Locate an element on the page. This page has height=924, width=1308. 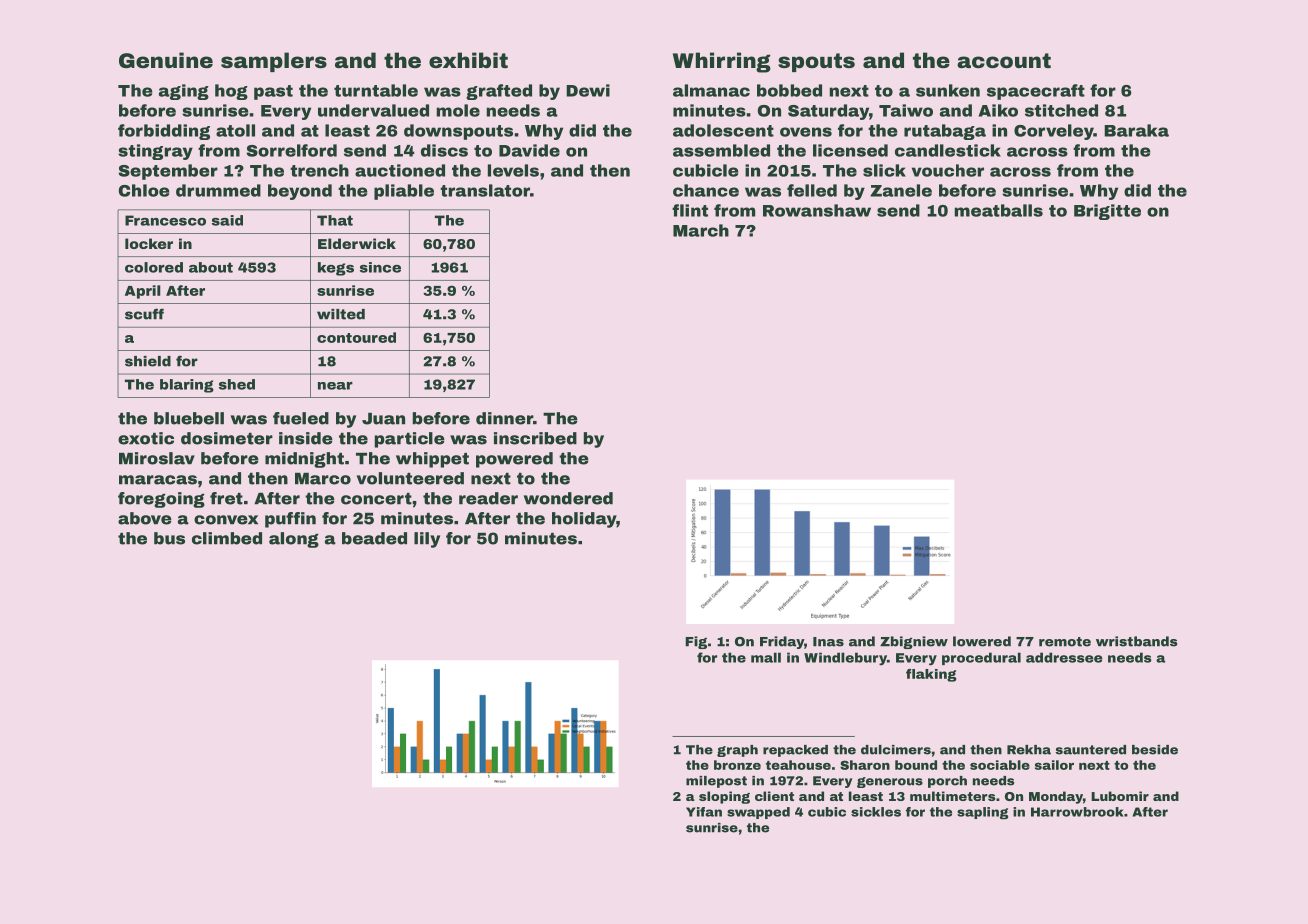
samplers is located at coordinates (274, 62).
